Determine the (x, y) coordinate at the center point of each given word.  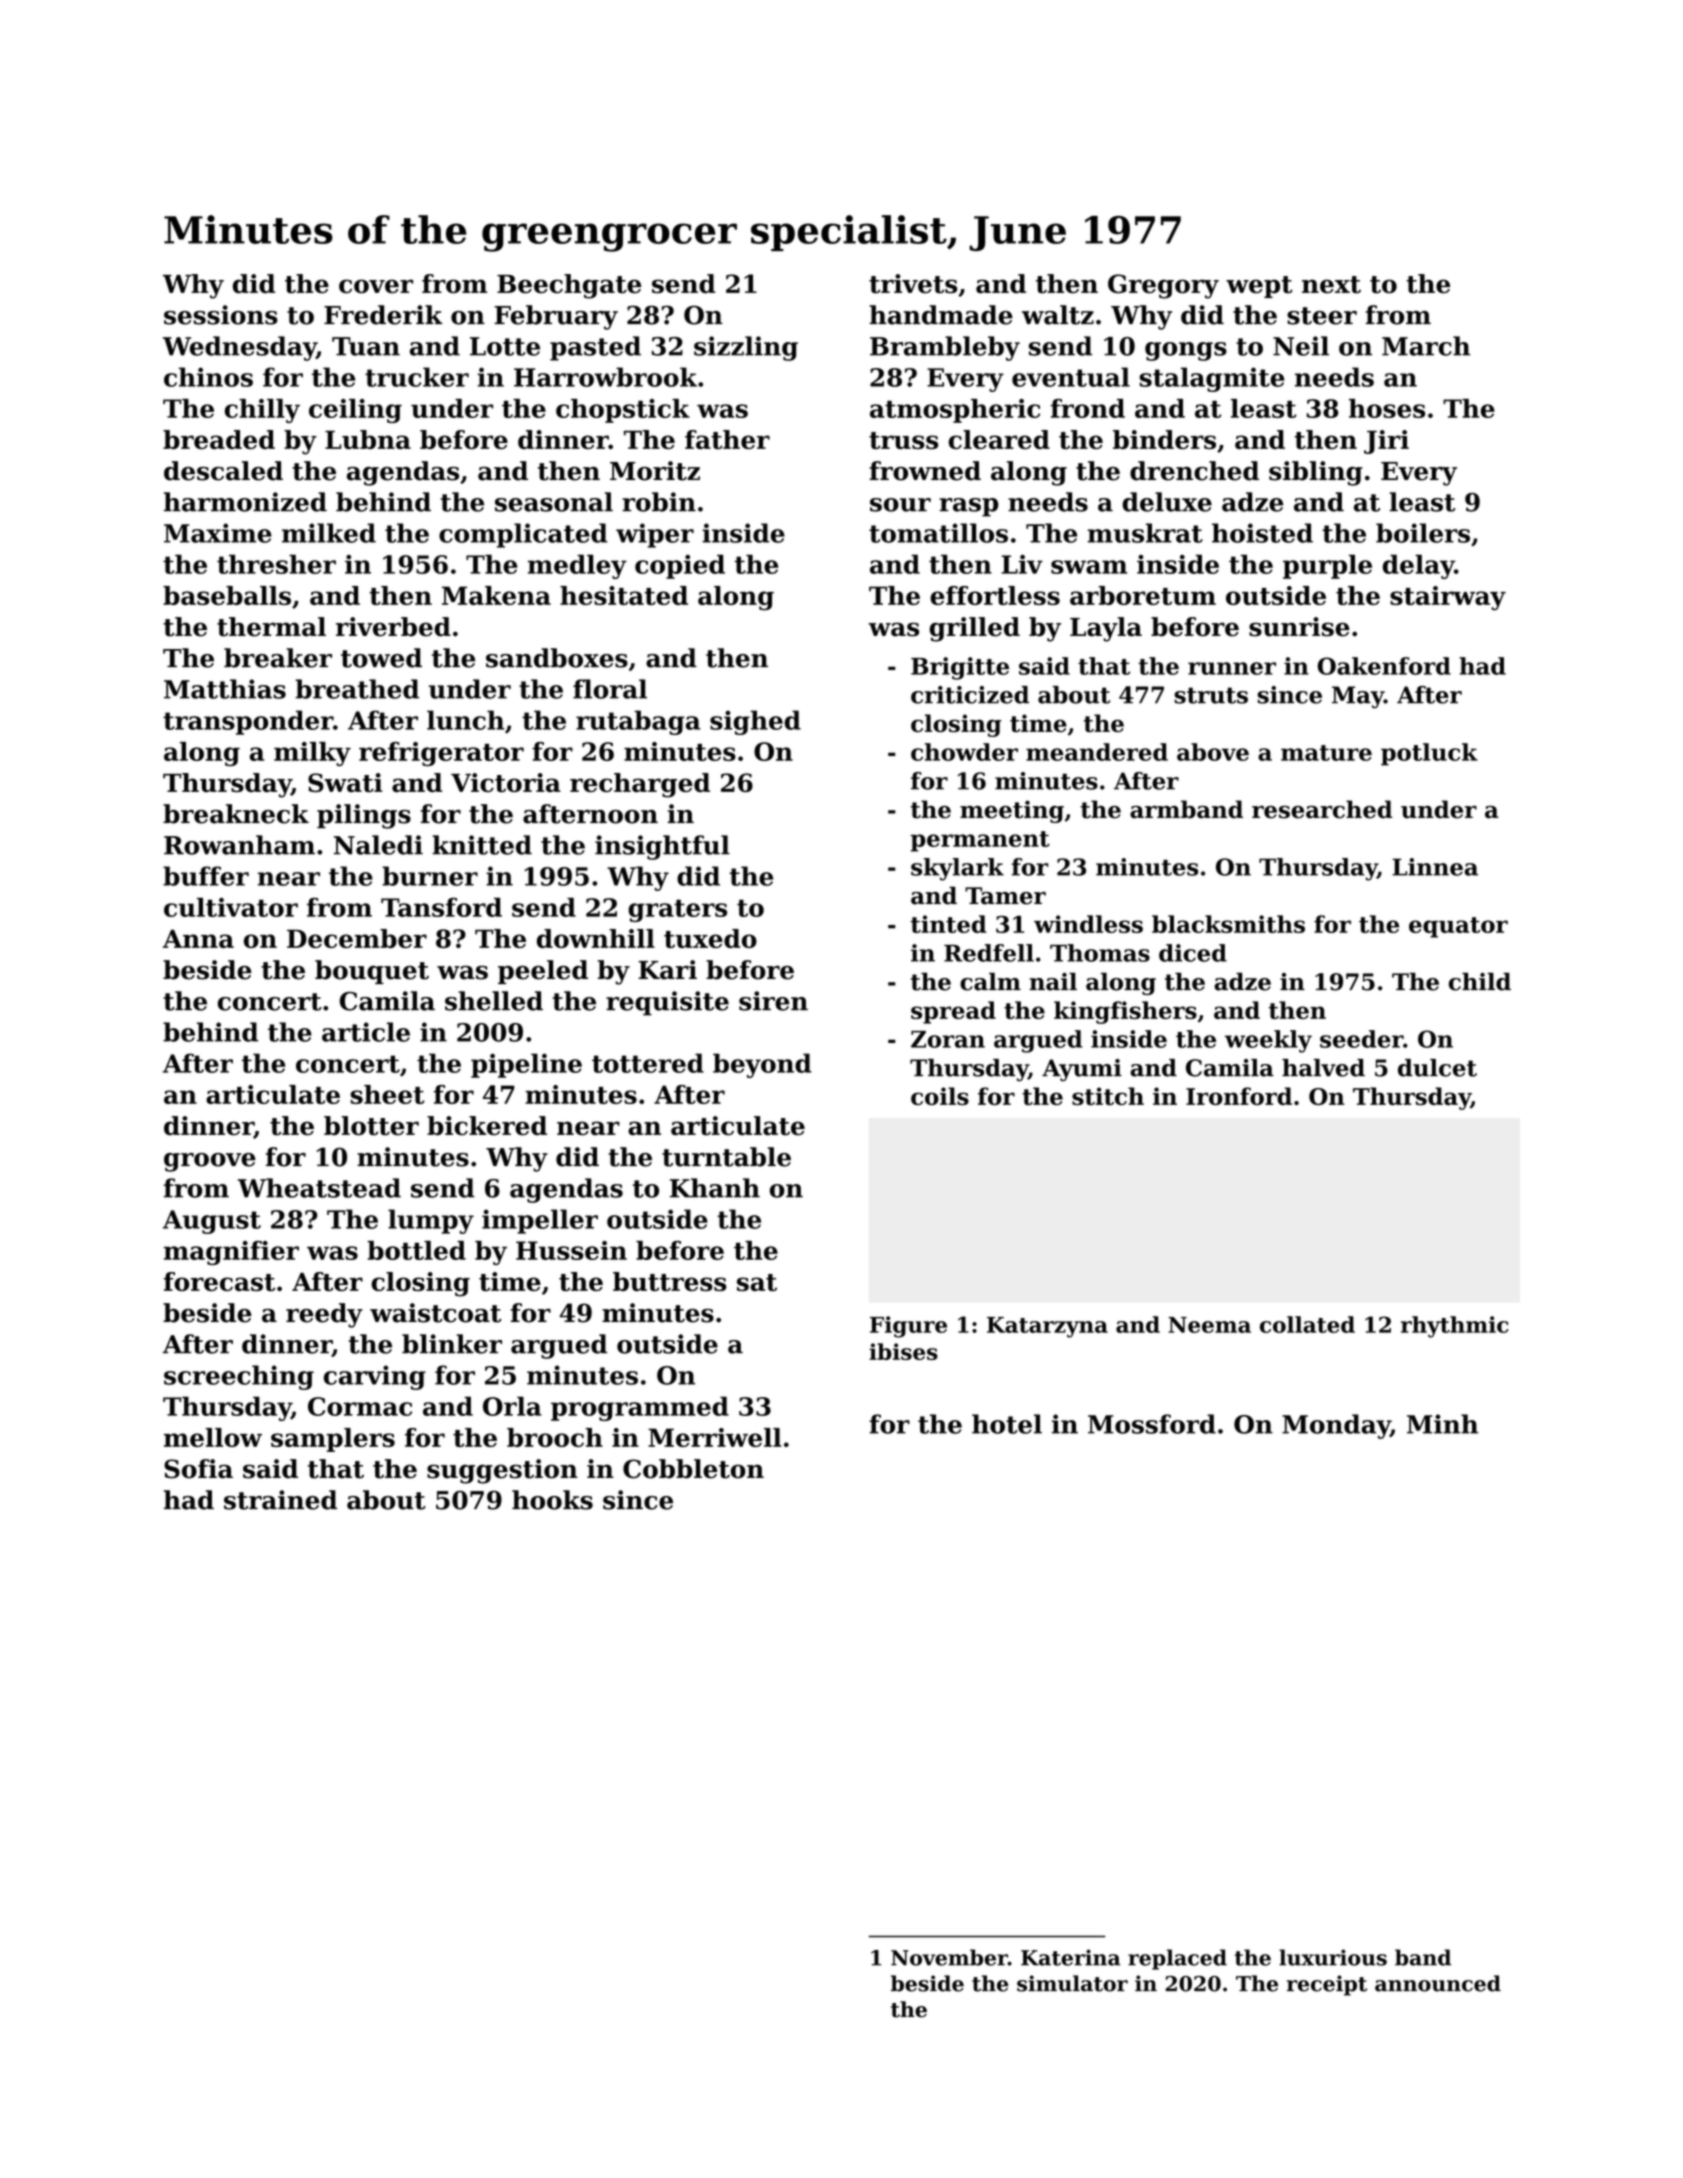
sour (900, 505)
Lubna (368, 439)
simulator (1072, 1983)
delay (1419, 566)
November (949, 1957)
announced (1438, 1983)
